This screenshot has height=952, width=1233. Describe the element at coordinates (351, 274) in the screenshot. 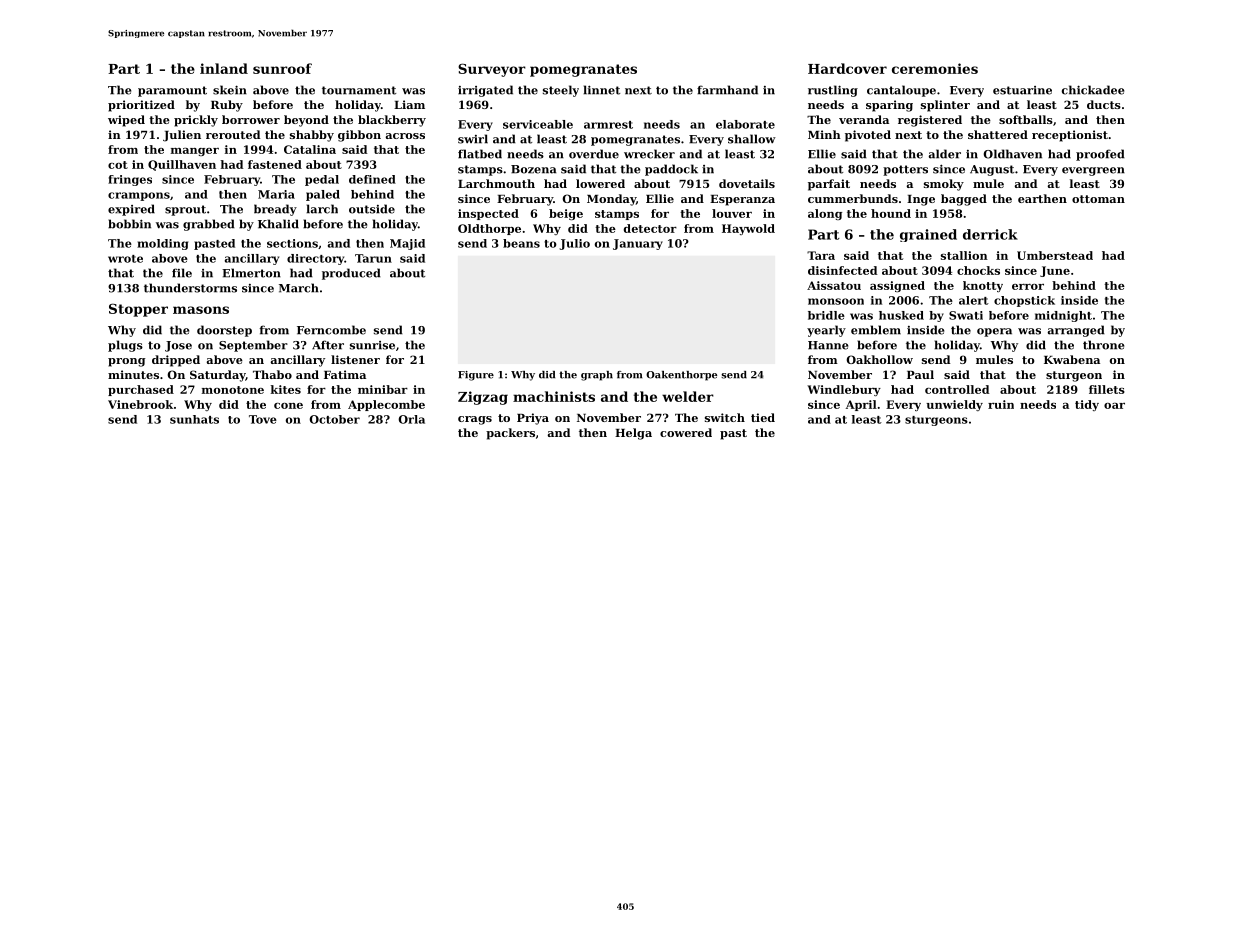

I see `produced` at that location.
